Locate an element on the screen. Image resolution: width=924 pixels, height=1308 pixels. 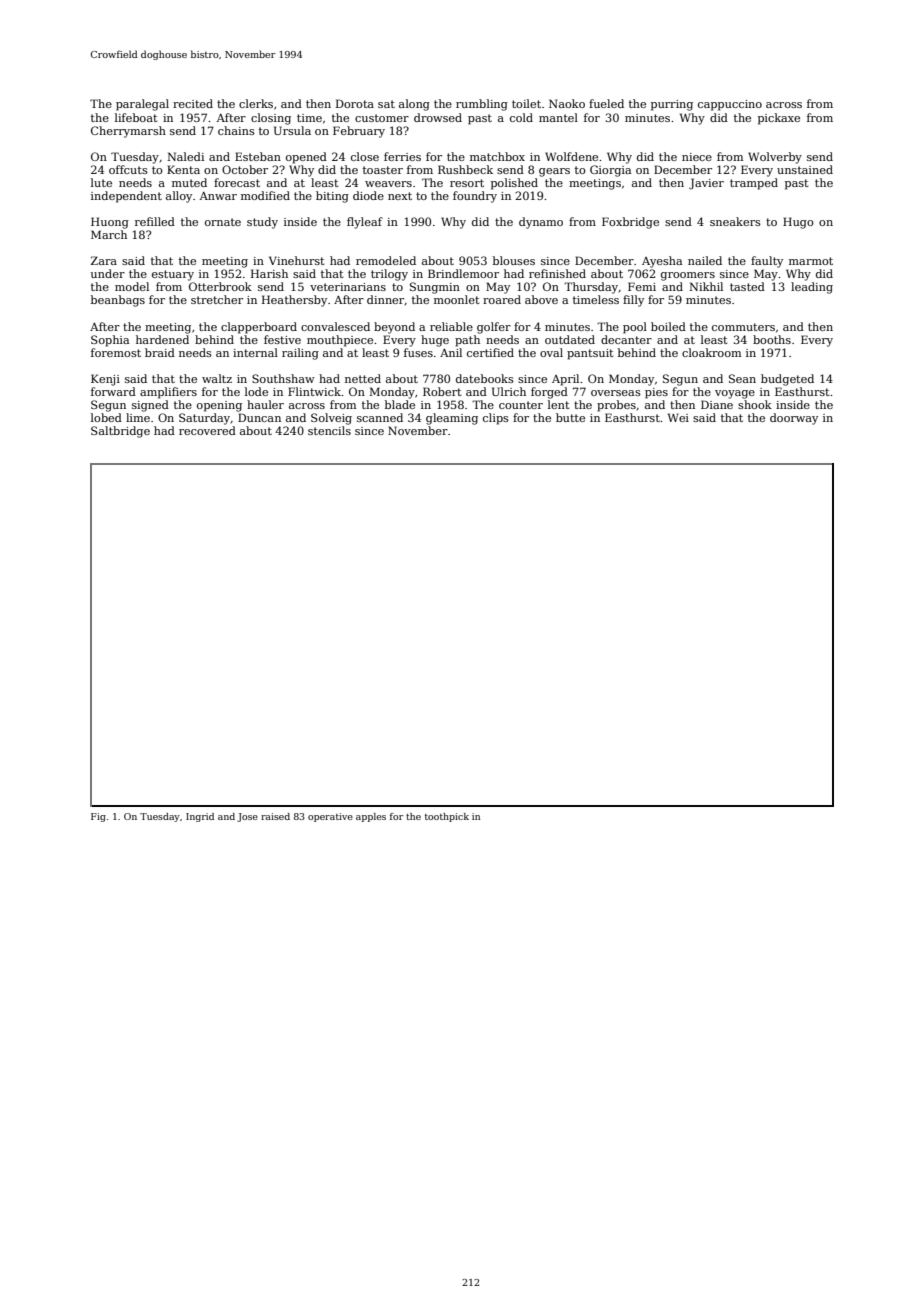
doorway is located at coordinates (794, 419).
